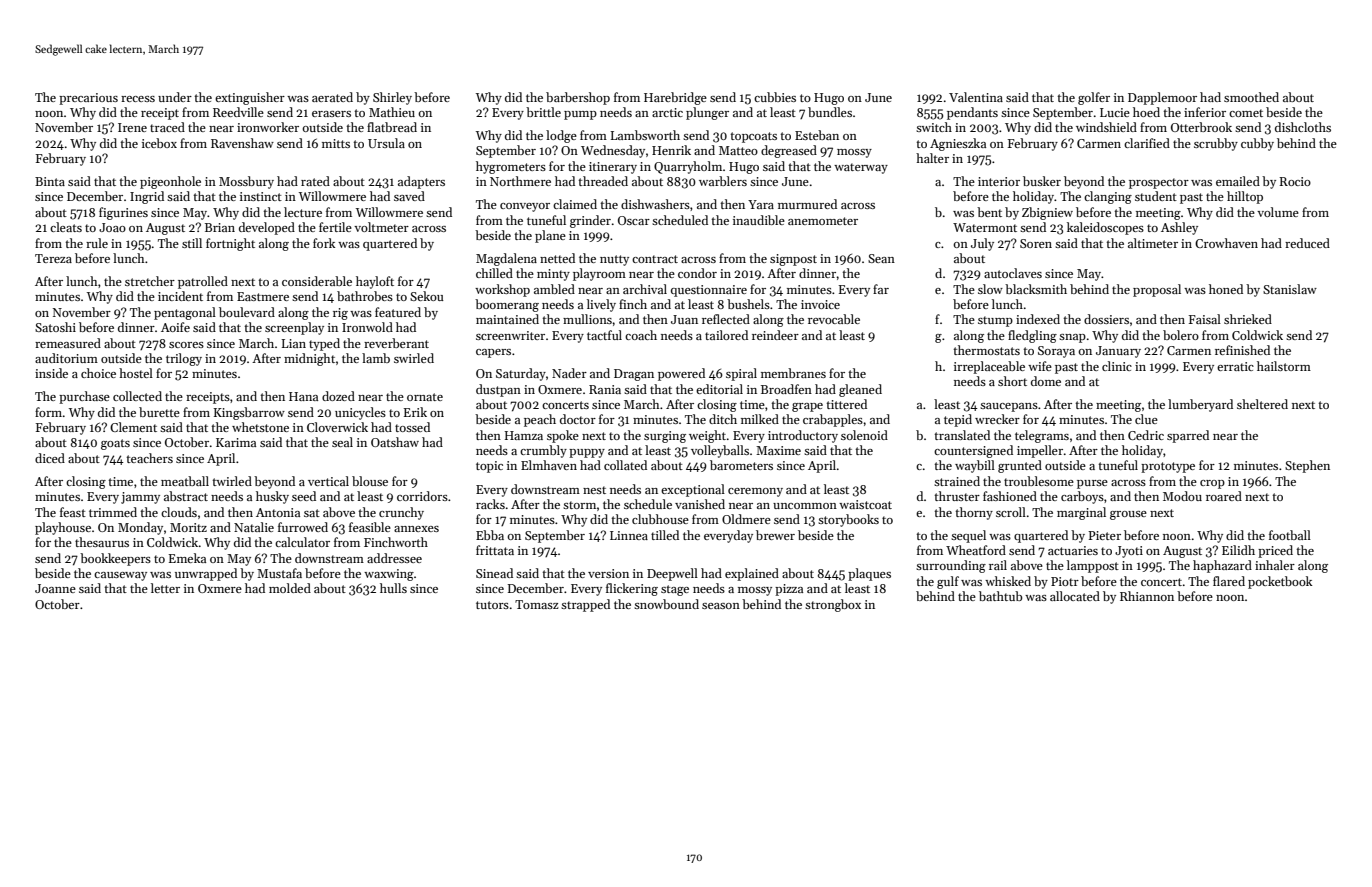 The height and width of the document is (887, 1372). Describe the element at coordinates (50, 458) in the document. I see `diced` at that location.
